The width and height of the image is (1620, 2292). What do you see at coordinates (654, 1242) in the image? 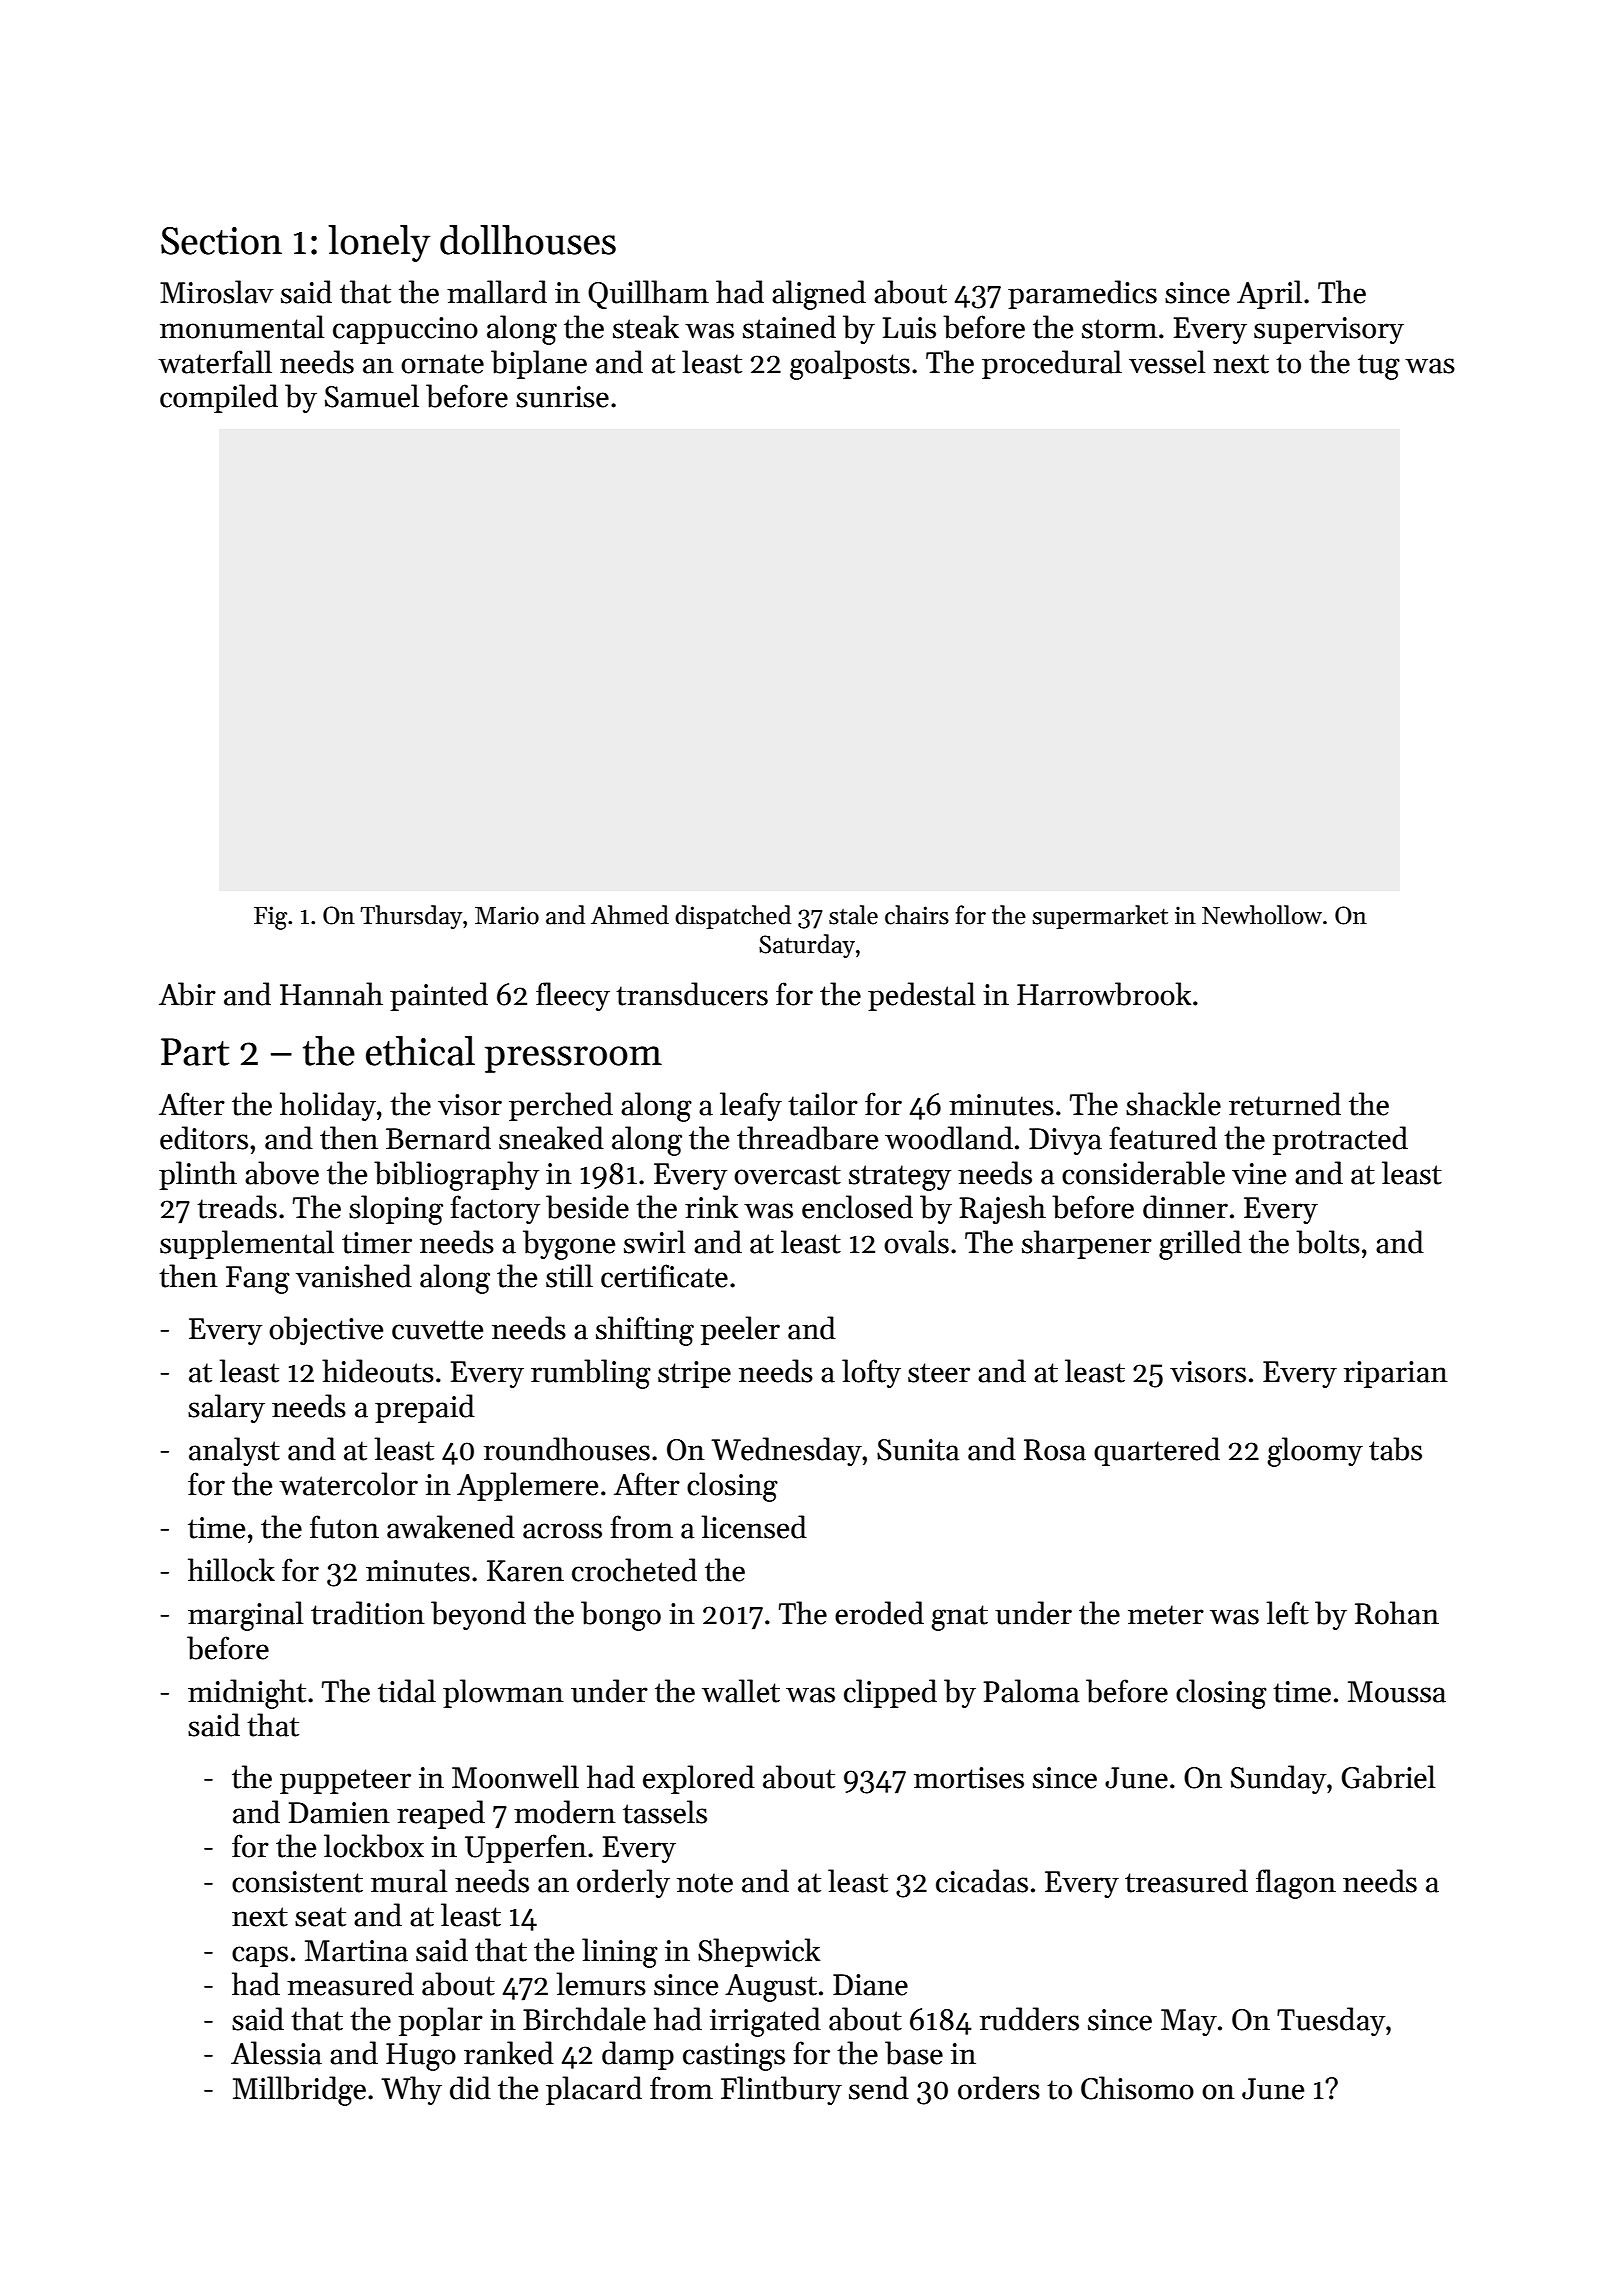
I see `swirl` at bounding box center [654, 1242].
